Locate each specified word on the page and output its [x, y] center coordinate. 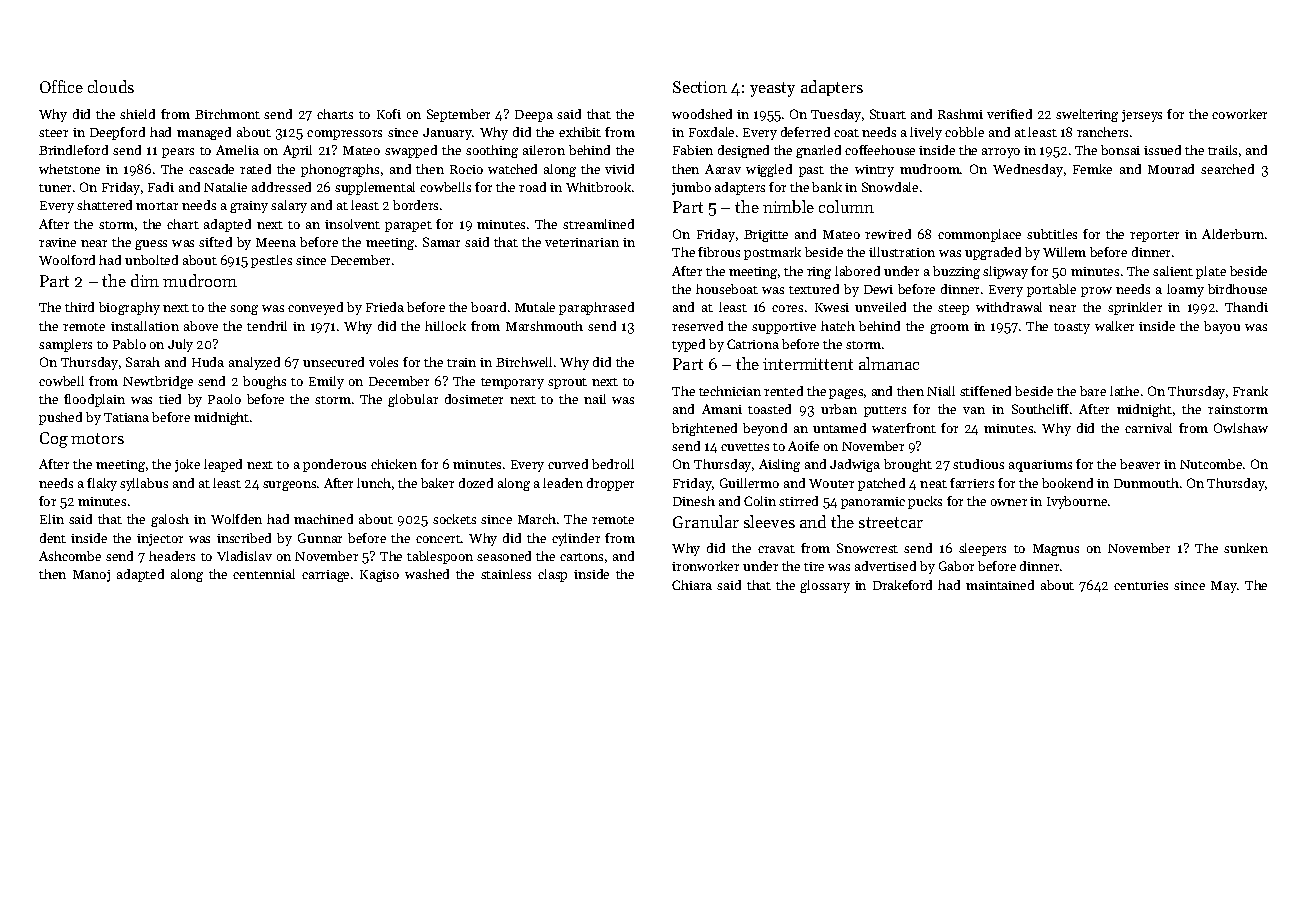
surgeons [289, 486]
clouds [111, 86]
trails [1222, 150]
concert [438, 539]
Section [700, 87]
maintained [1000, 585]
